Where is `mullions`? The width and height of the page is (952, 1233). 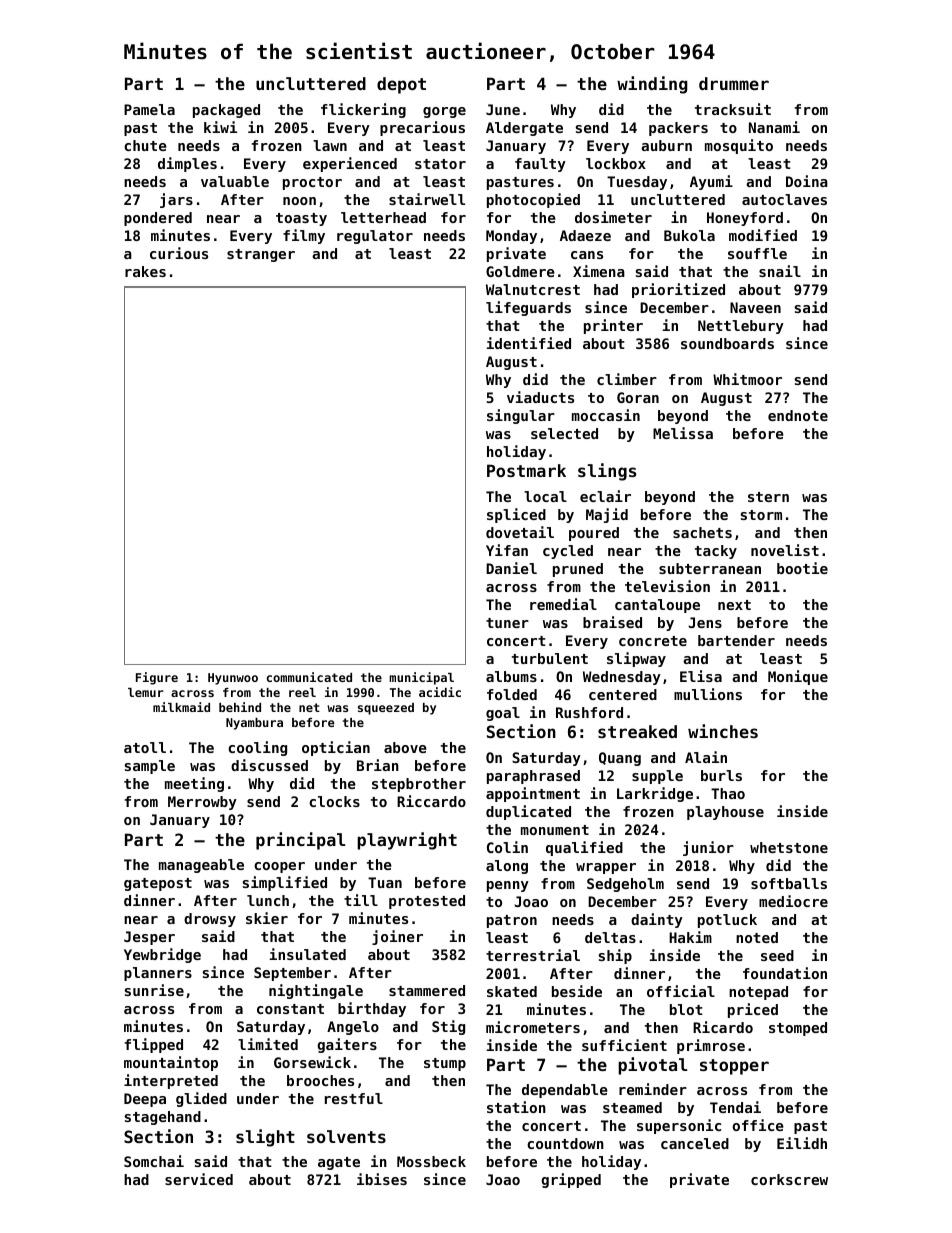 mullions is located at coordinates (708, 694).
